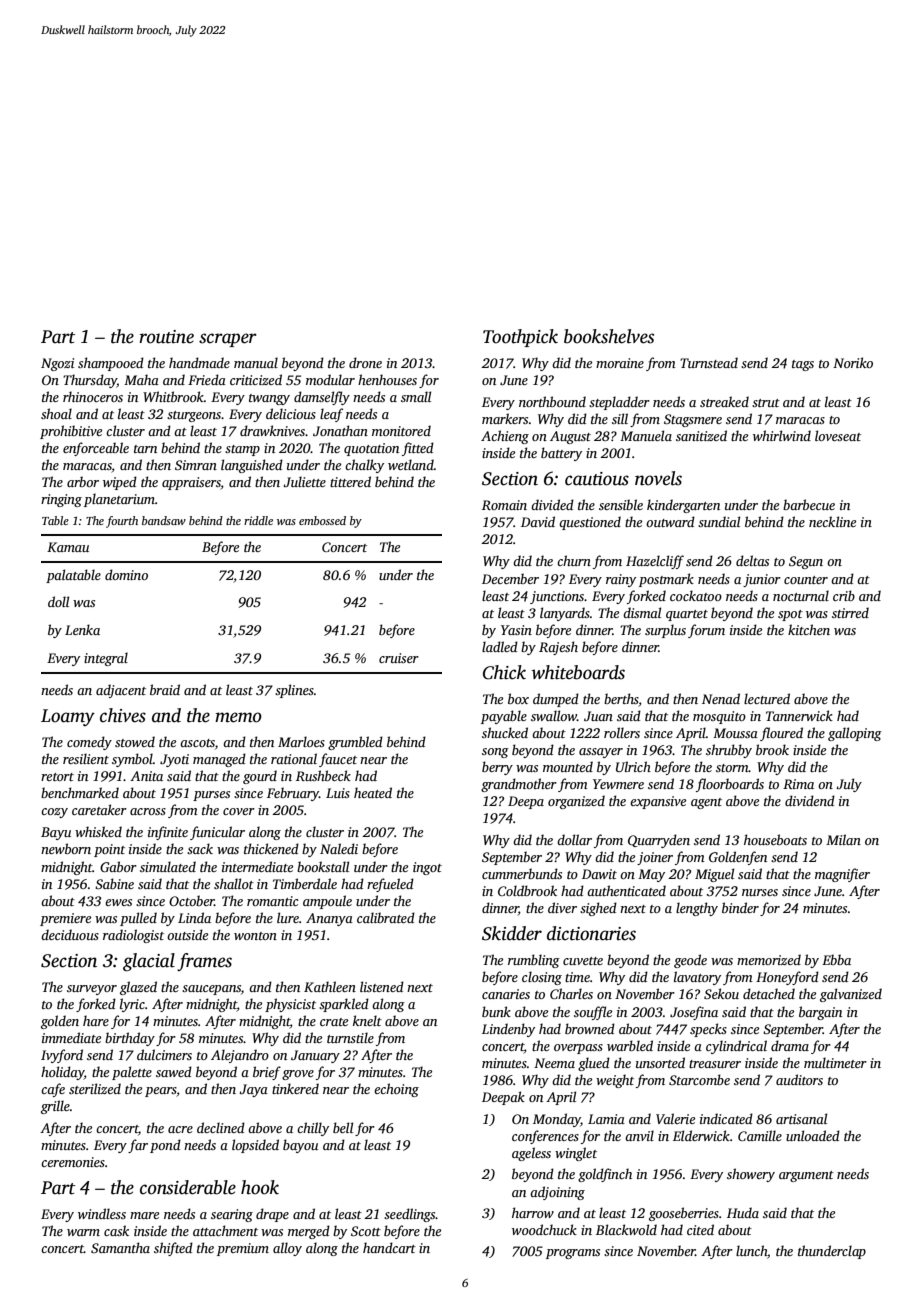  Describe the element at coordinates (166, 337) in the screenshot. I see `routine` at that location.
